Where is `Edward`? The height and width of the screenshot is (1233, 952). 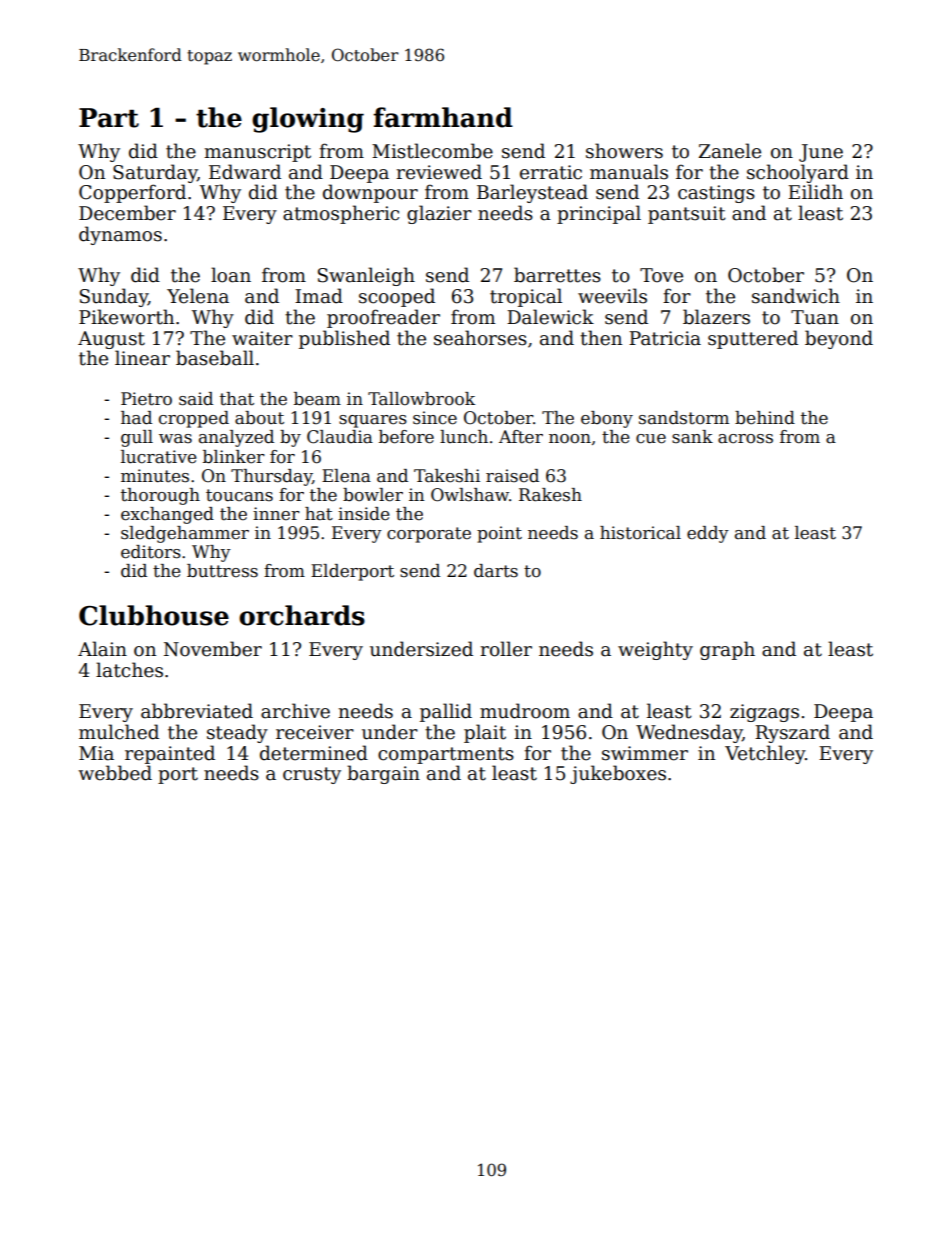 Edward is located at coordinates (245, 172).
